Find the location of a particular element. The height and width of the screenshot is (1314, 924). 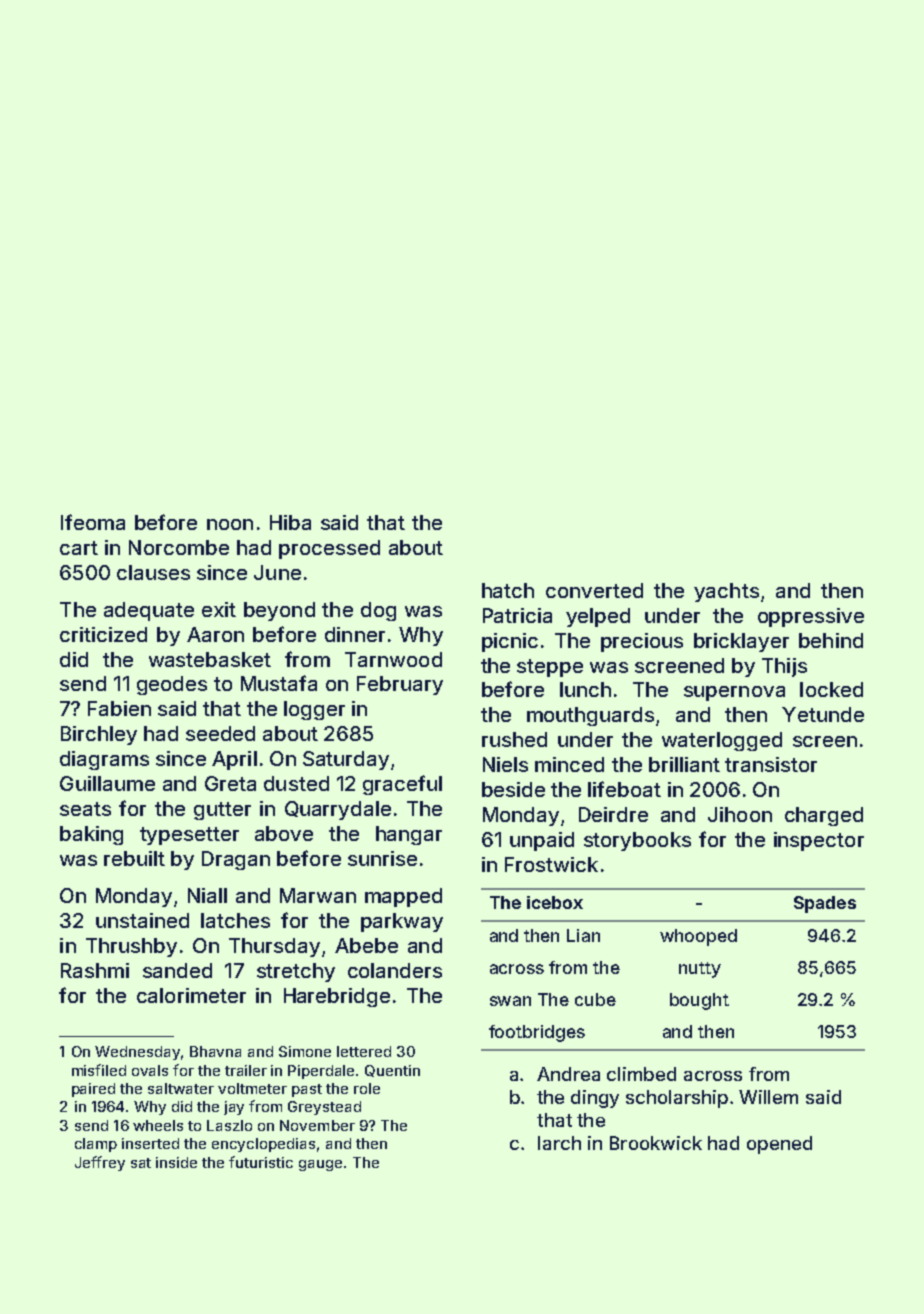

cube is located at coordinates (595, 999).
